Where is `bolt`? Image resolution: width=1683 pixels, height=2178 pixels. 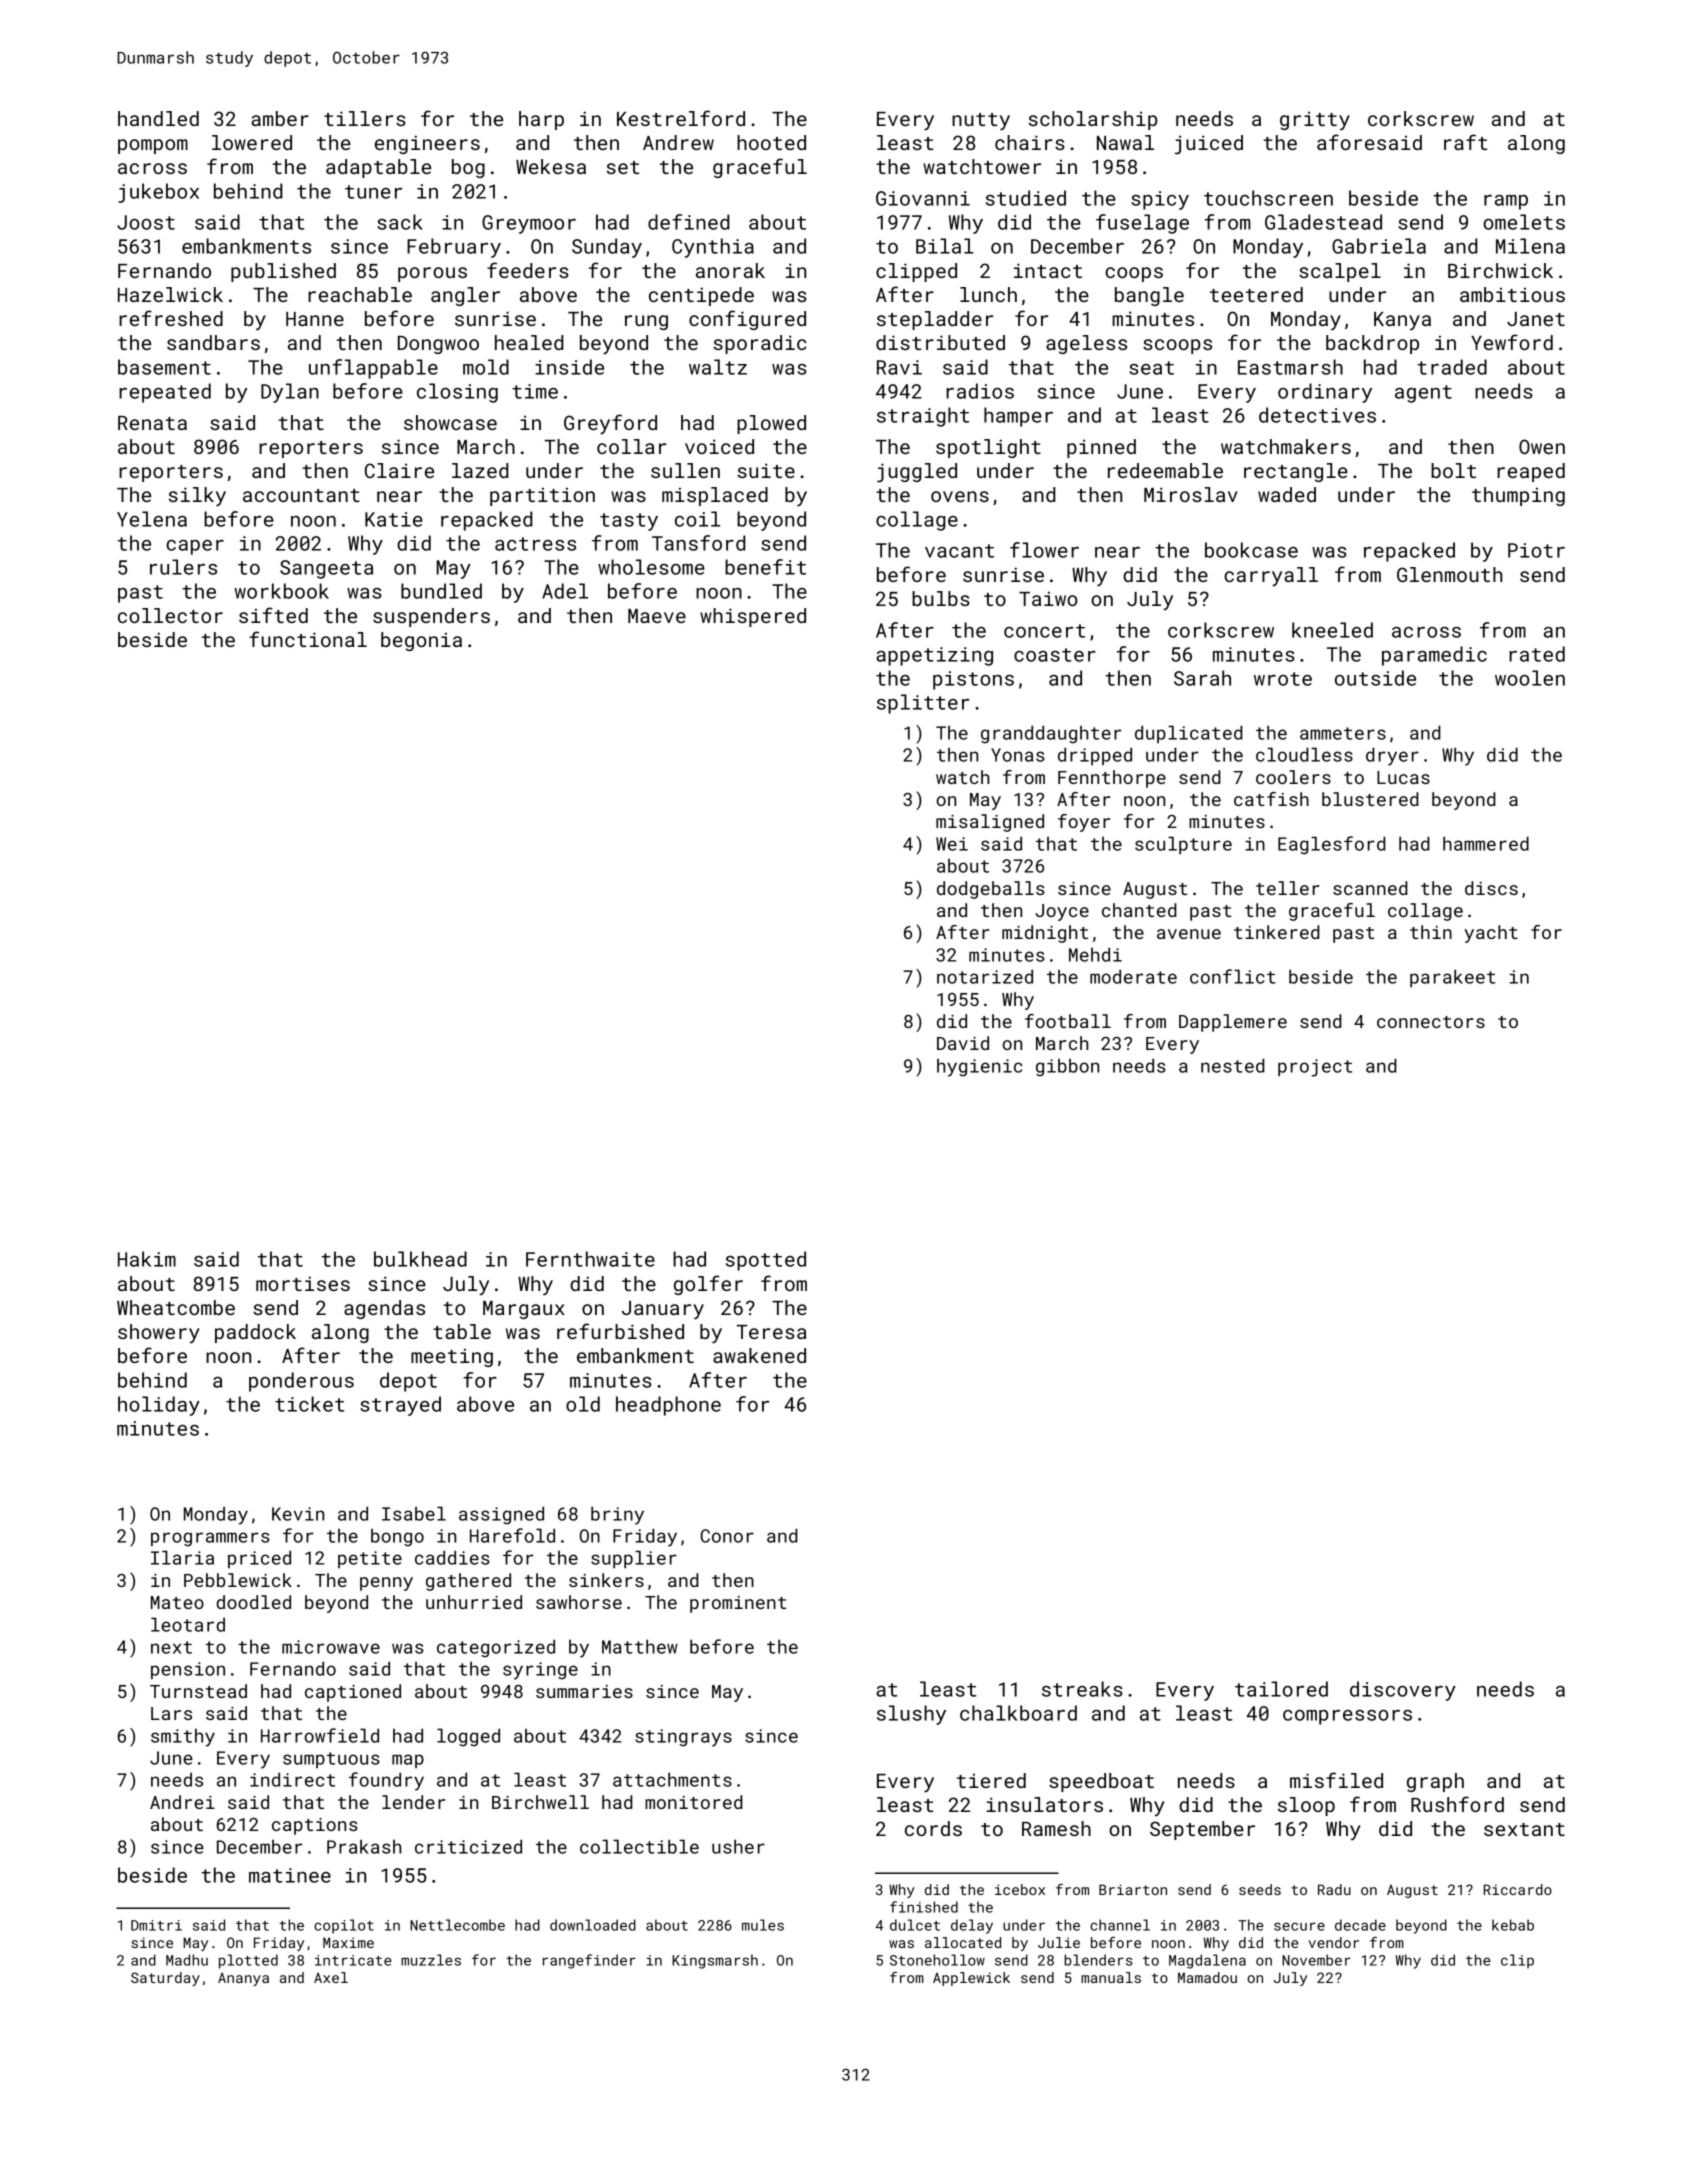
bolt is located at coordinates (1453, 470).
